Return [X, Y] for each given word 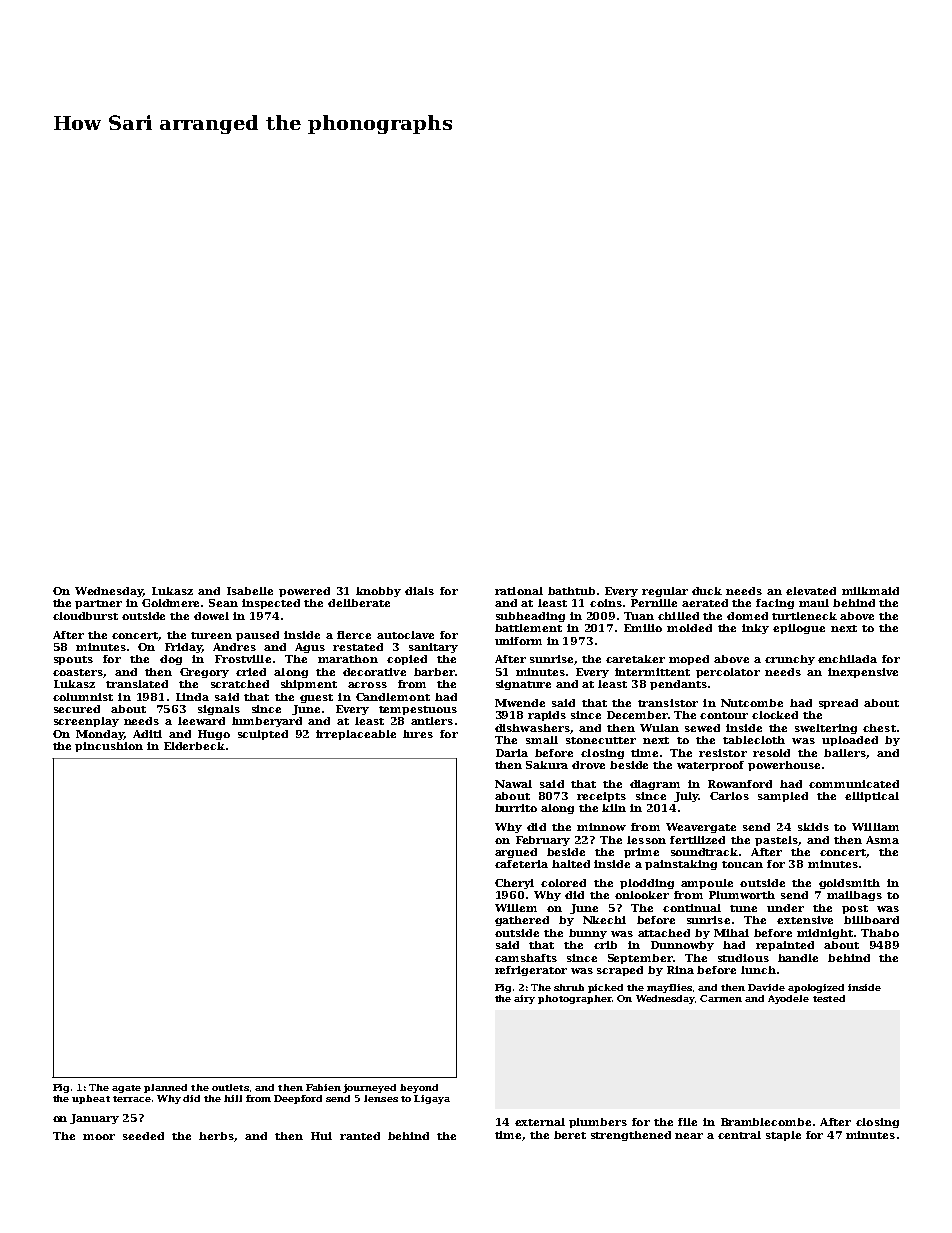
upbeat [91, 1099]
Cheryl [514, 884]
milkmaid [870, 591]
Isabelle [250, 591]
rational [519, 591]
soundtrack [704, 852]
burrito [516, 808]
